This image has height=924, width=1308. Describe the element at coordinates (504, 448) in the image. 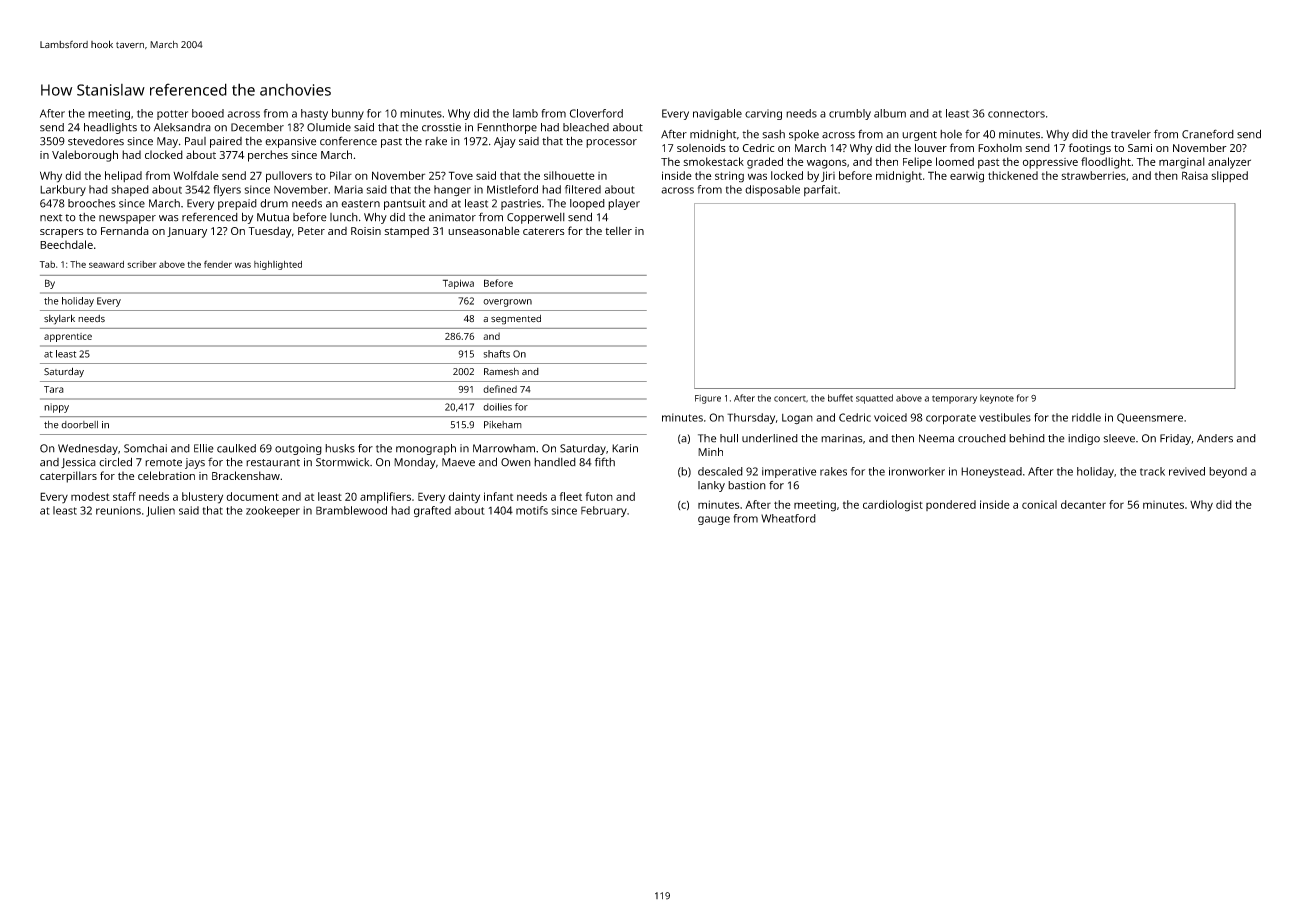

I see `Marrowham` at that location.
